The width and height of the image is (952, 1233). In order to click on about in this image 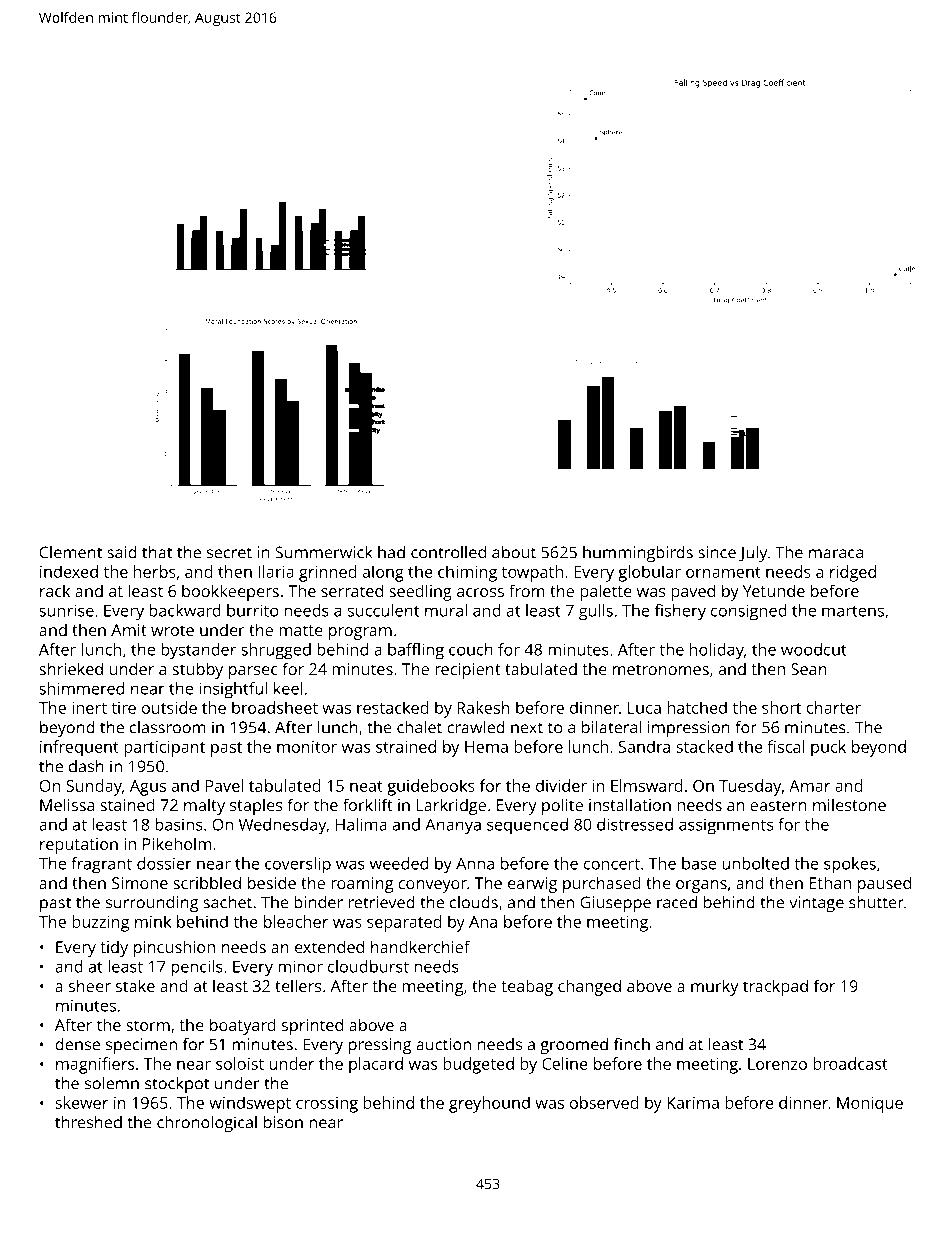, I will do `click(514, 552)`.
